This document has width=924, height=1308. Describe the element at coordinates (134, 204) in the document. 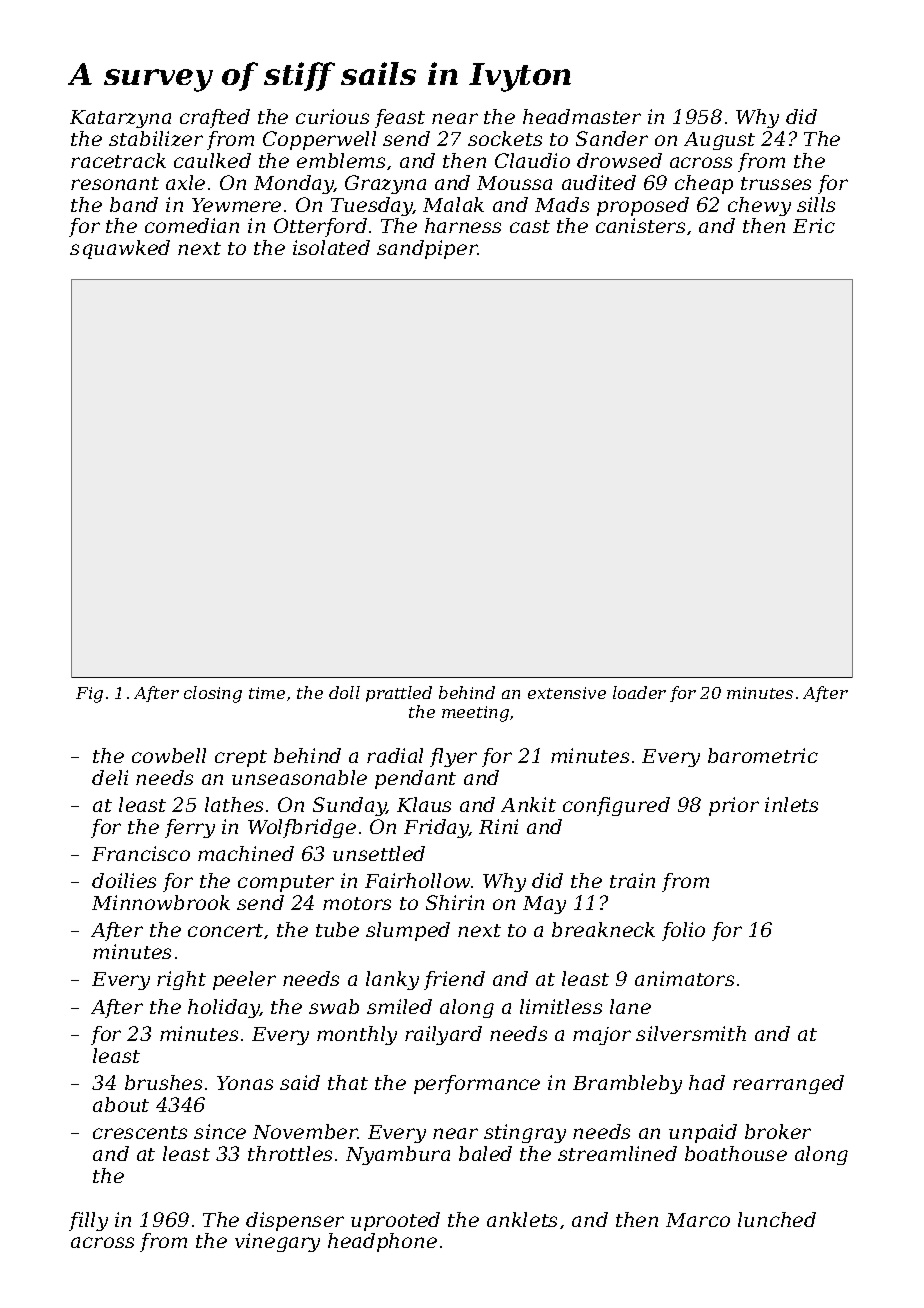

I see `band` at that location.
